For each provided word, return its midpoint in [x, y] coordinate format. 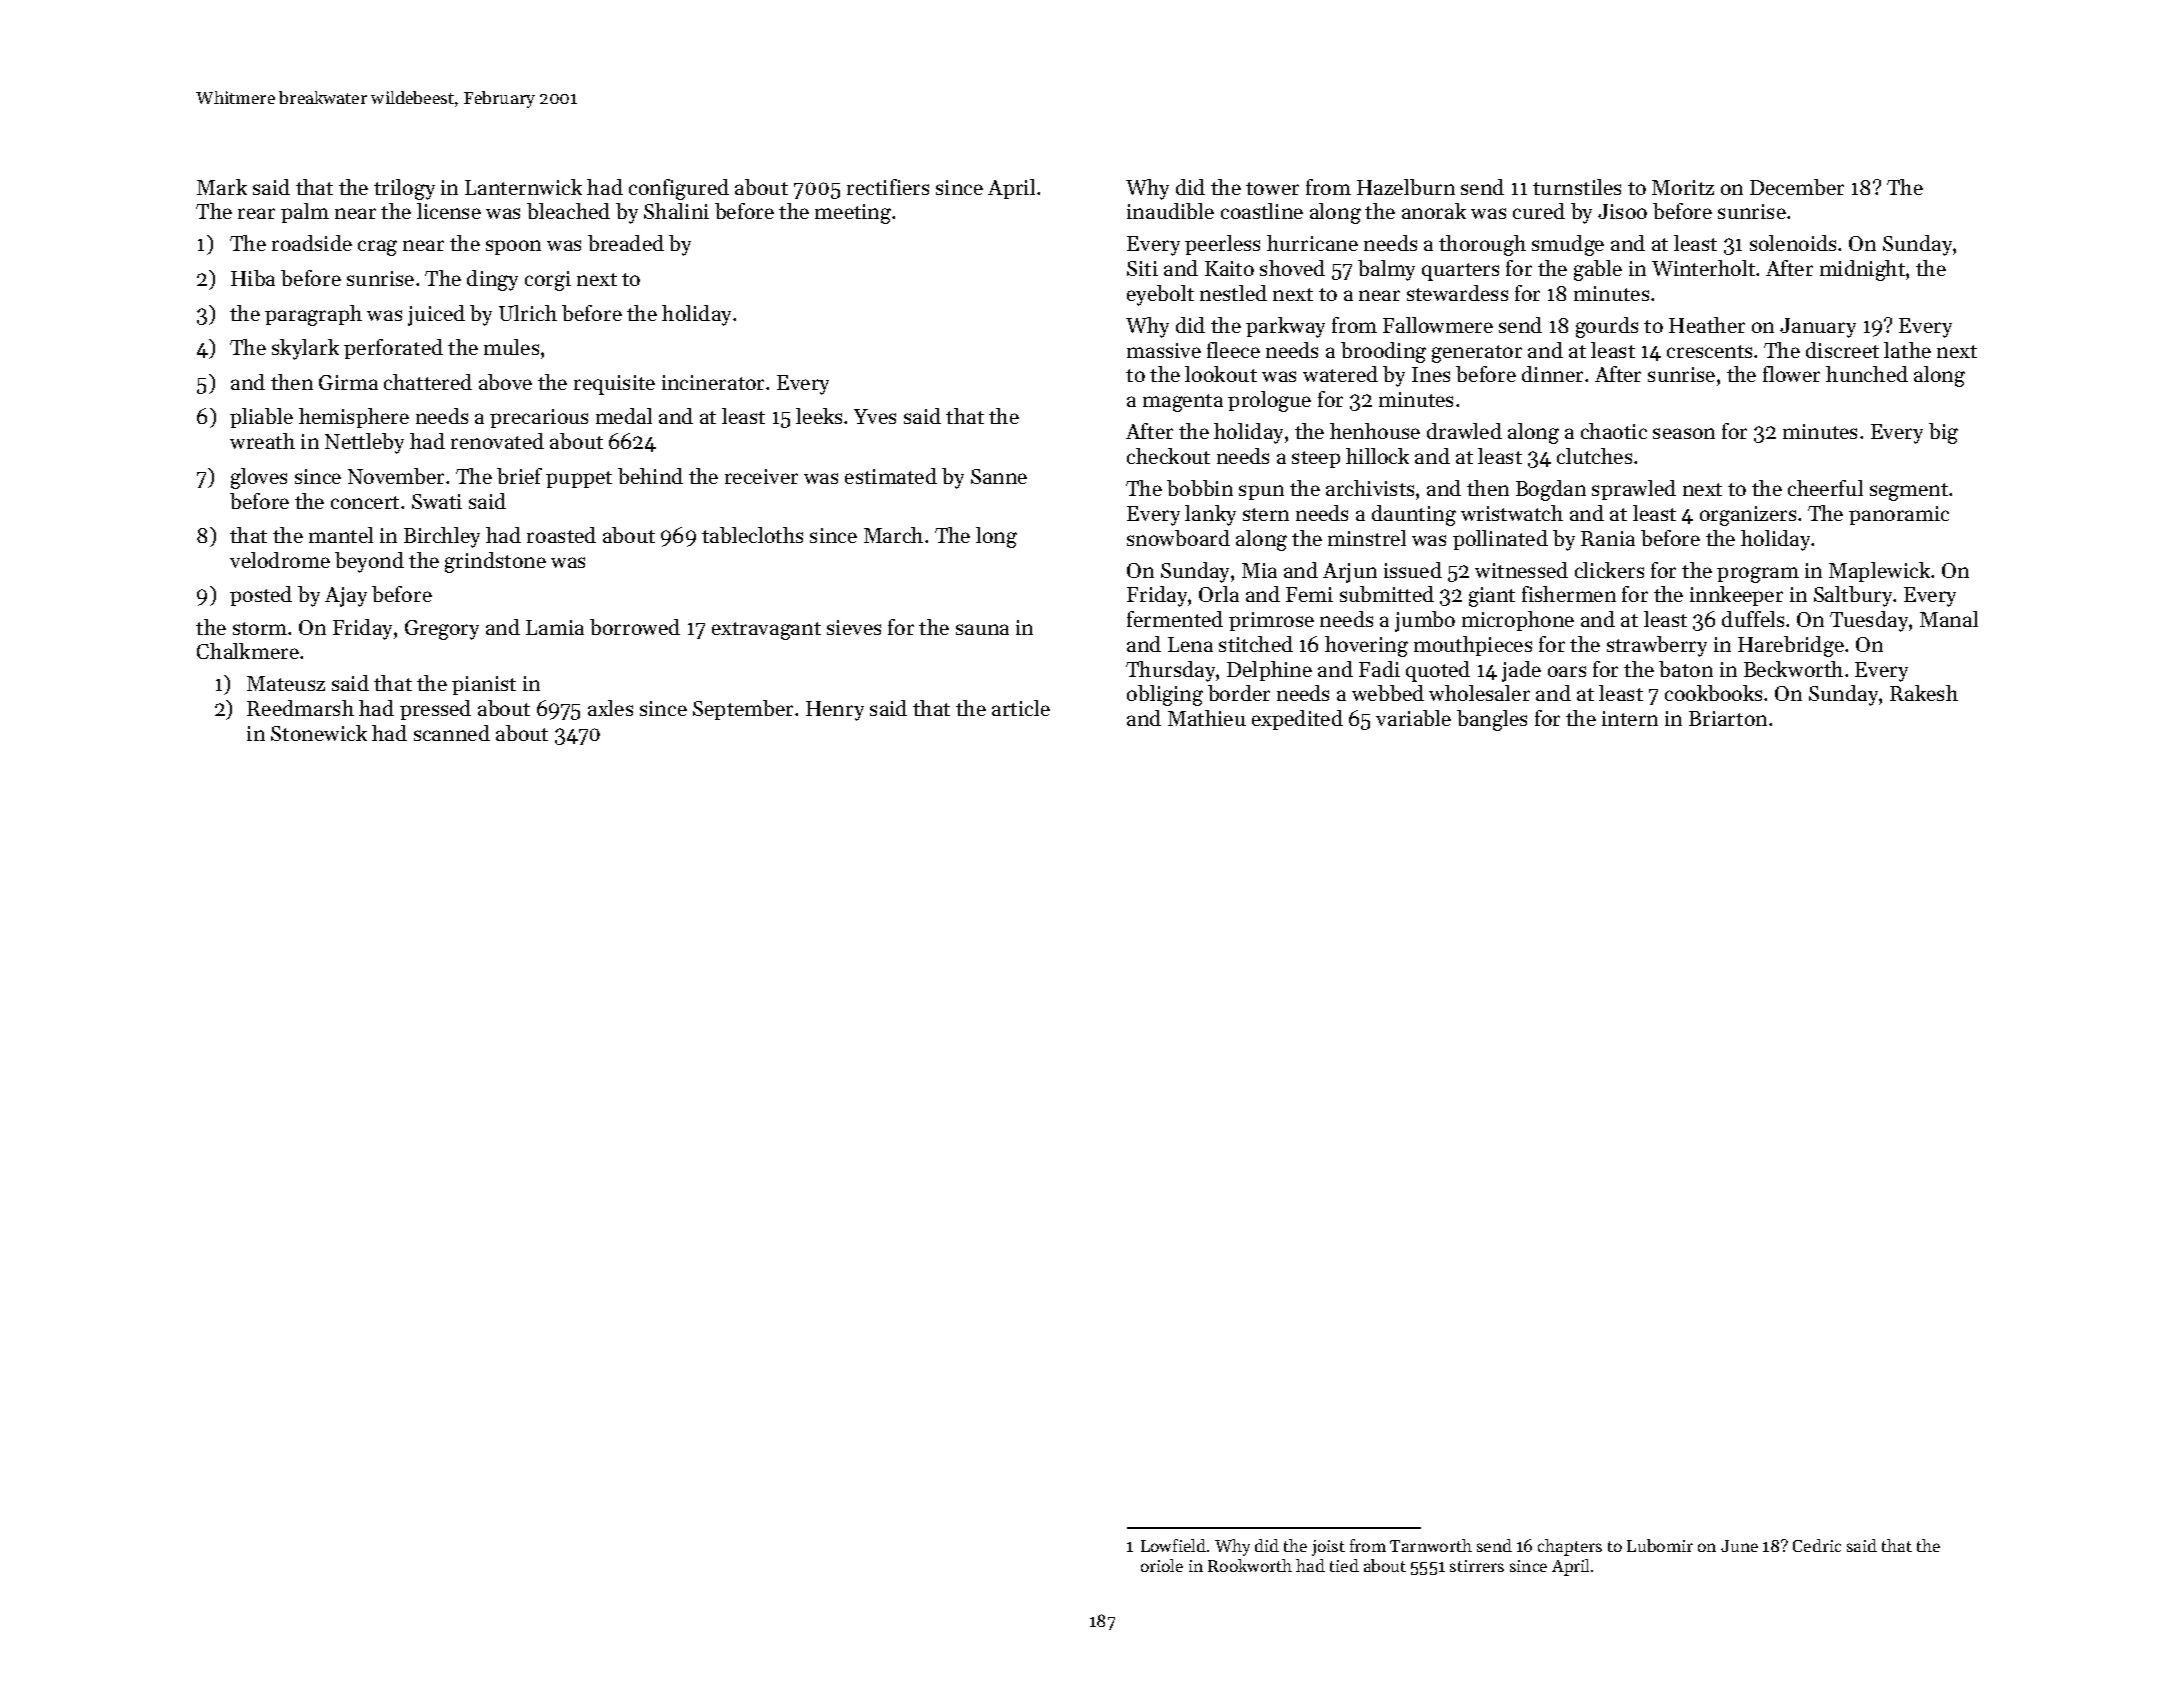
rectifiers [888, 187]
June [1739, 1546]
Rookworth [1250, 1565]
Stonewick [319, 733]
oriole [1162, 1565]
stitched [1256, 644]
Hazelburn [1406, 187]
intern [1630, 718]
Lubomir [1660, 1545]
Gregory [442, 630]
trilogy [404, 189]
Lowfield [1173, 1545]
